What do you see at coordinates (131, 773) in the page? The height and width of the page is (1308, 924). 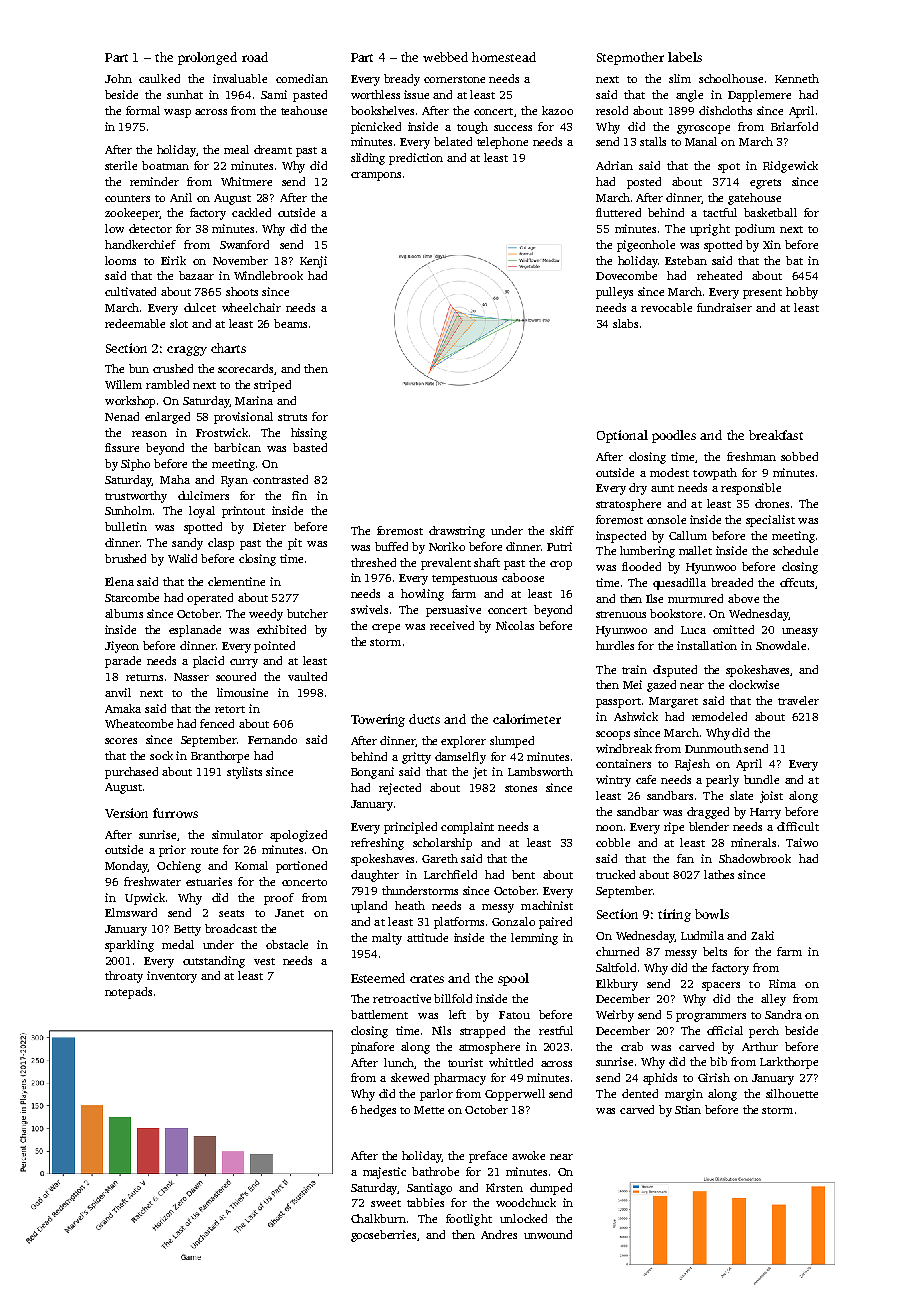 I see `purchased` at bounding box center [131, 773].
